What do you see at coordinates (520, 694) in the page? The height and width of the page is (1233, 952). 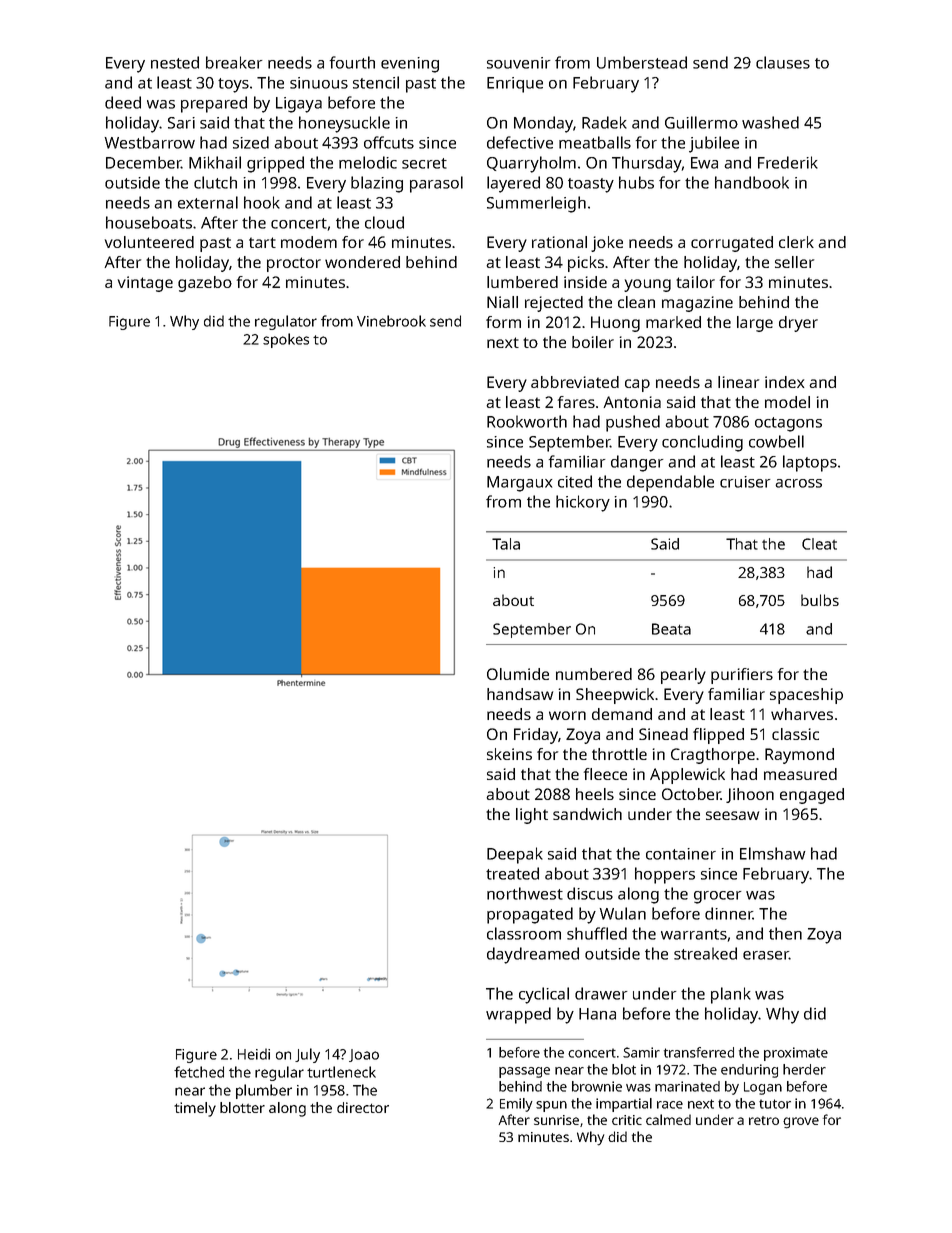 I see `handsaw` at bounding box center [520, 694].
